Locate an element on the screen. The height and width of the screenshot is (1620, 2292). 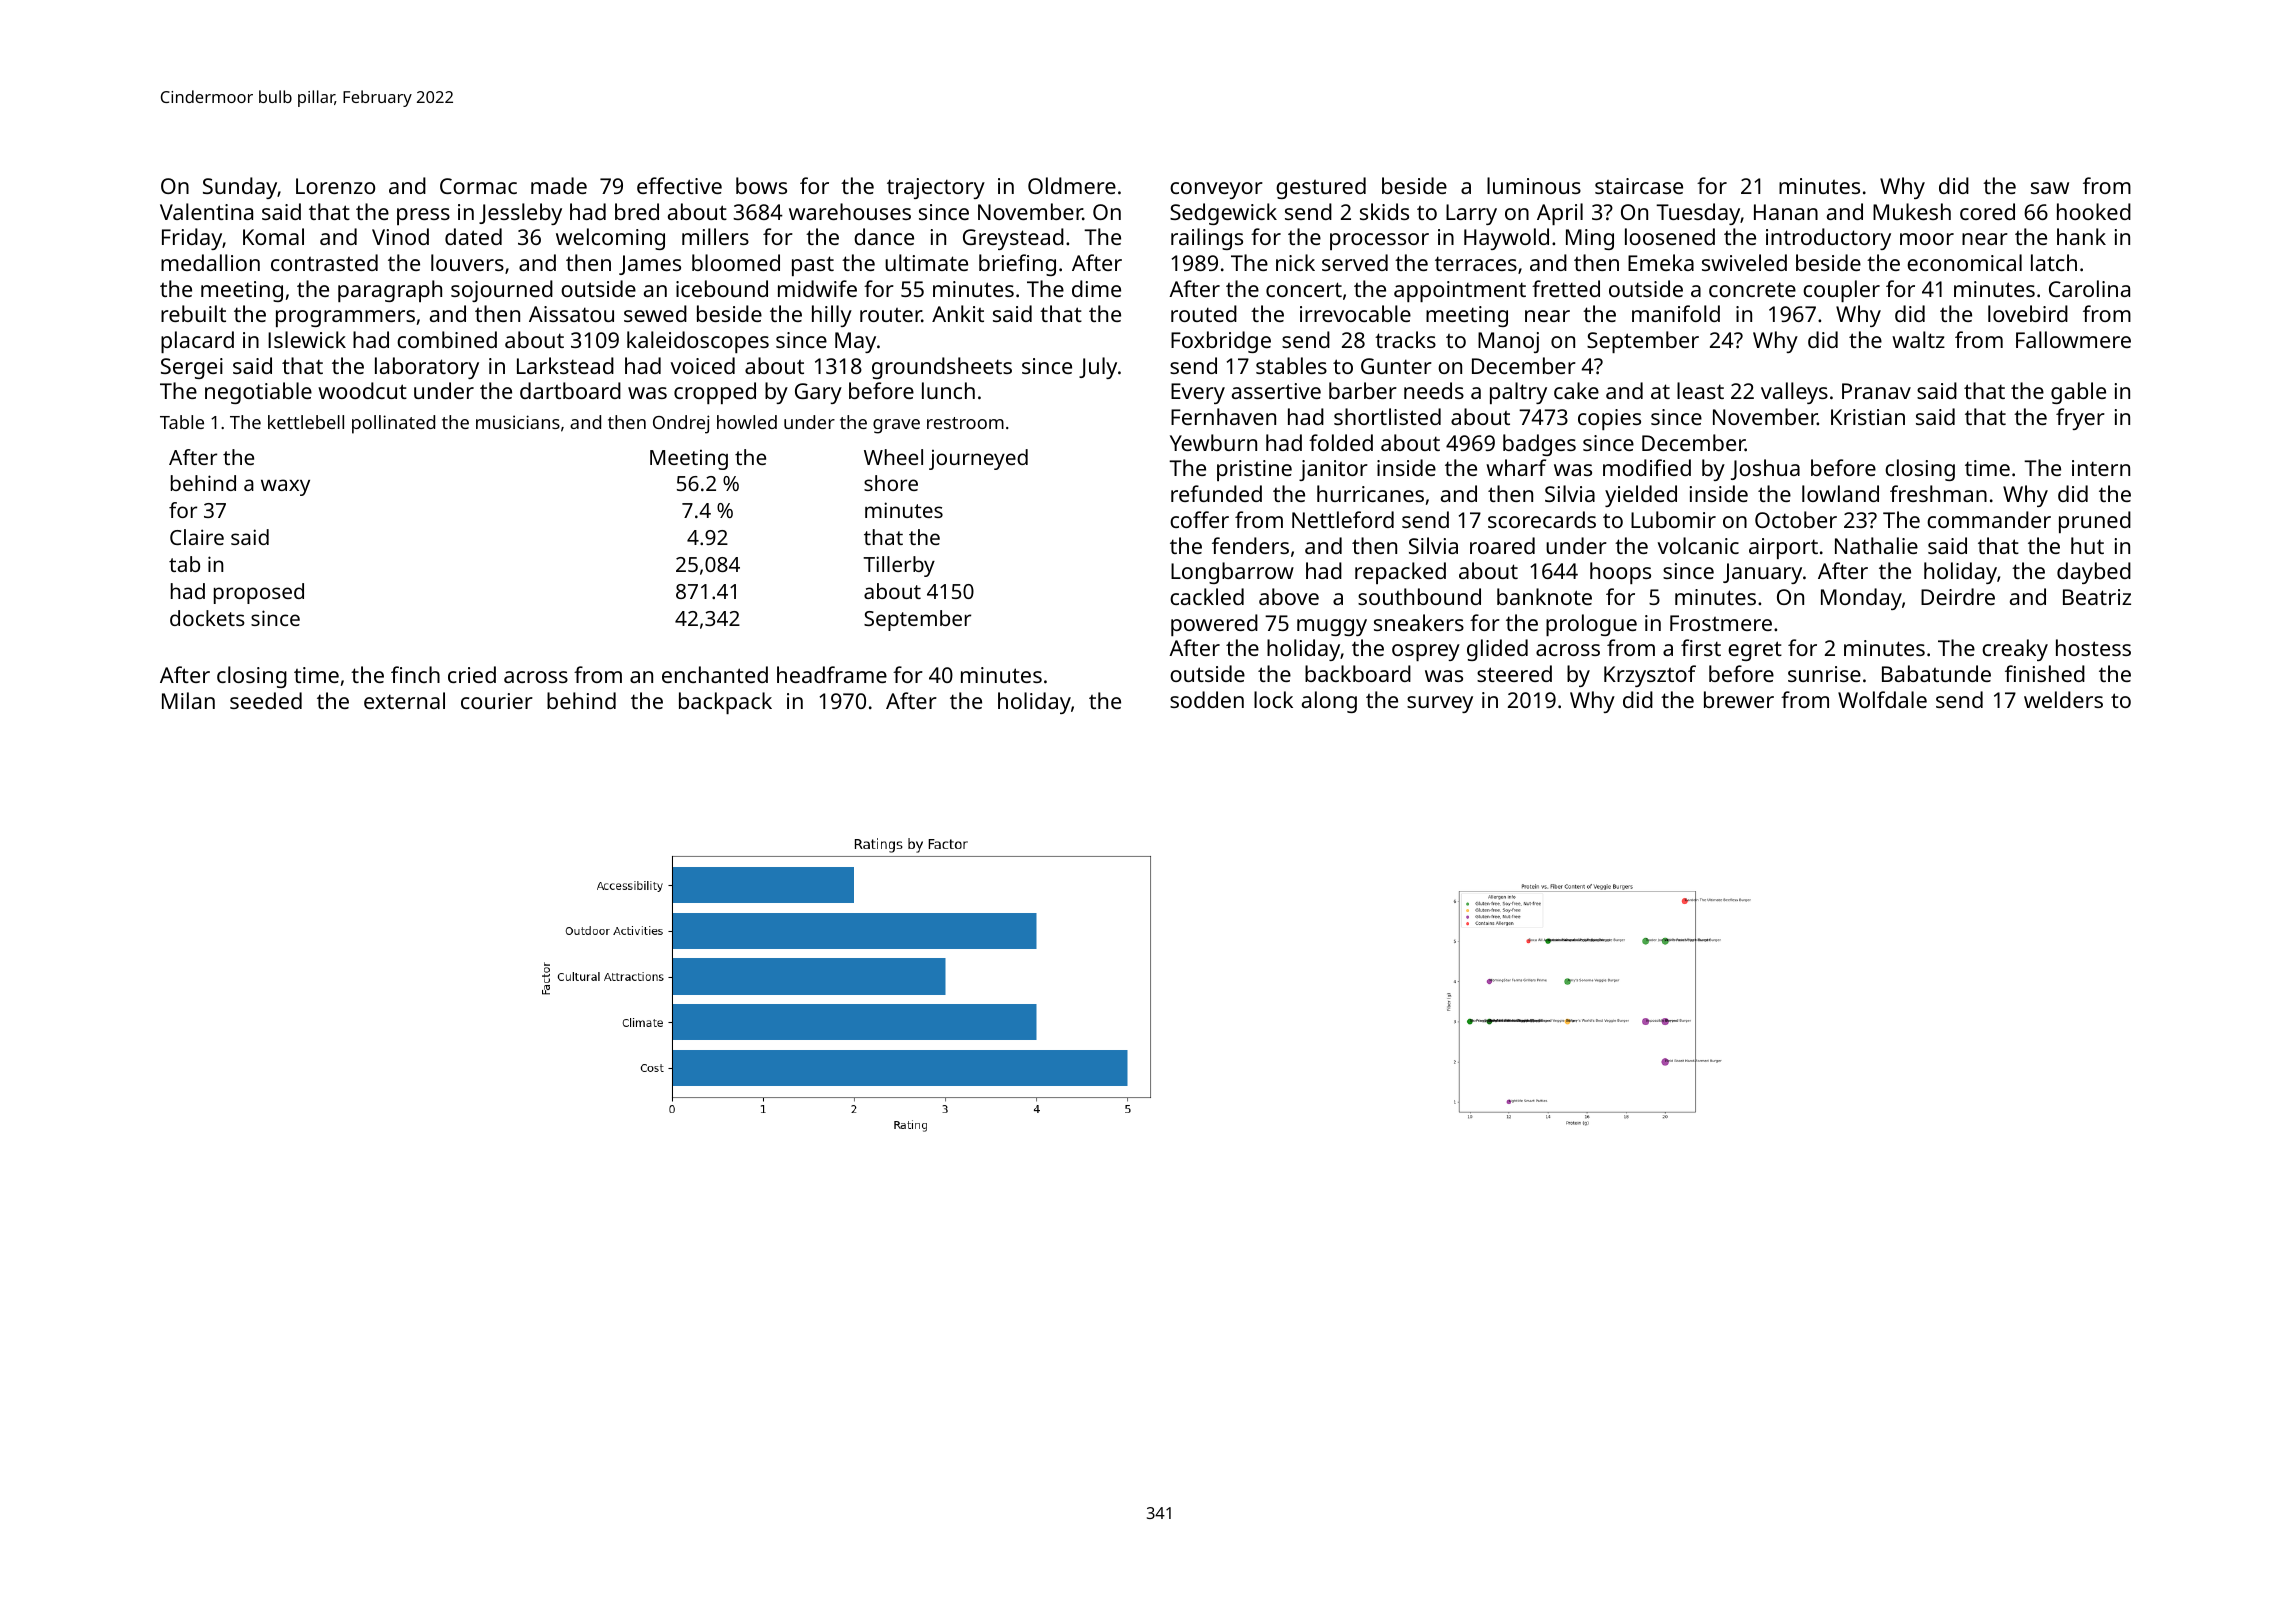
dockets is located at coordinates (207, 618).
